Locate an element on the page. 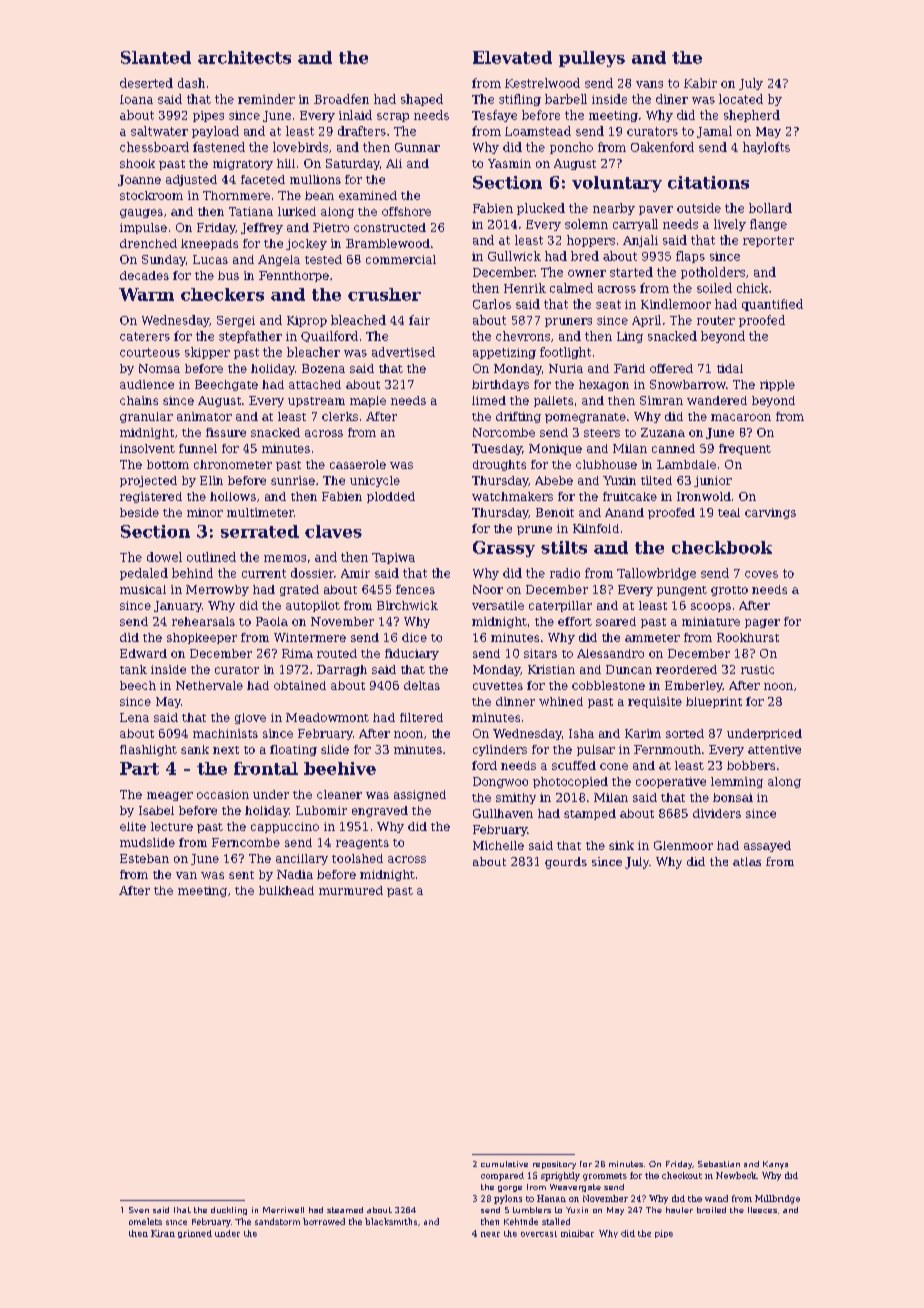 The image size is (924, 1308). bonsai is located at coordinates (733, 797).
